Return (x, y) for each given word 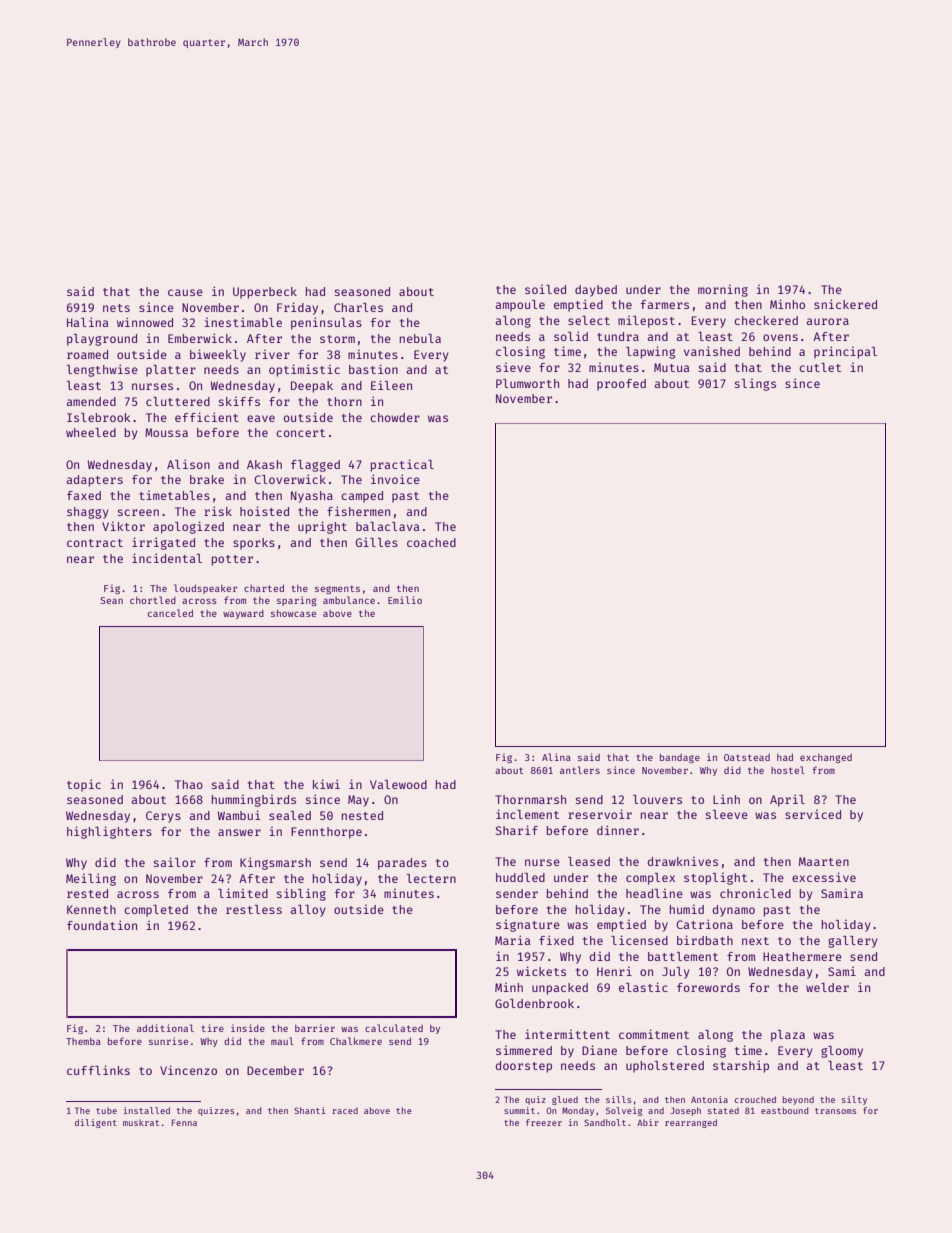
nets (116, 308)
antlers (580, 770)
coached (431, 542)
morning (723, 291)
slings (755, 385)
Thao (189, 784)
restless (254, 909)
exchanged (826, 758)
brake (207, 479)
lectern (431, 878)
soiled (545, 289)
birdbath (705, 940)
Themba (83, 1041)
